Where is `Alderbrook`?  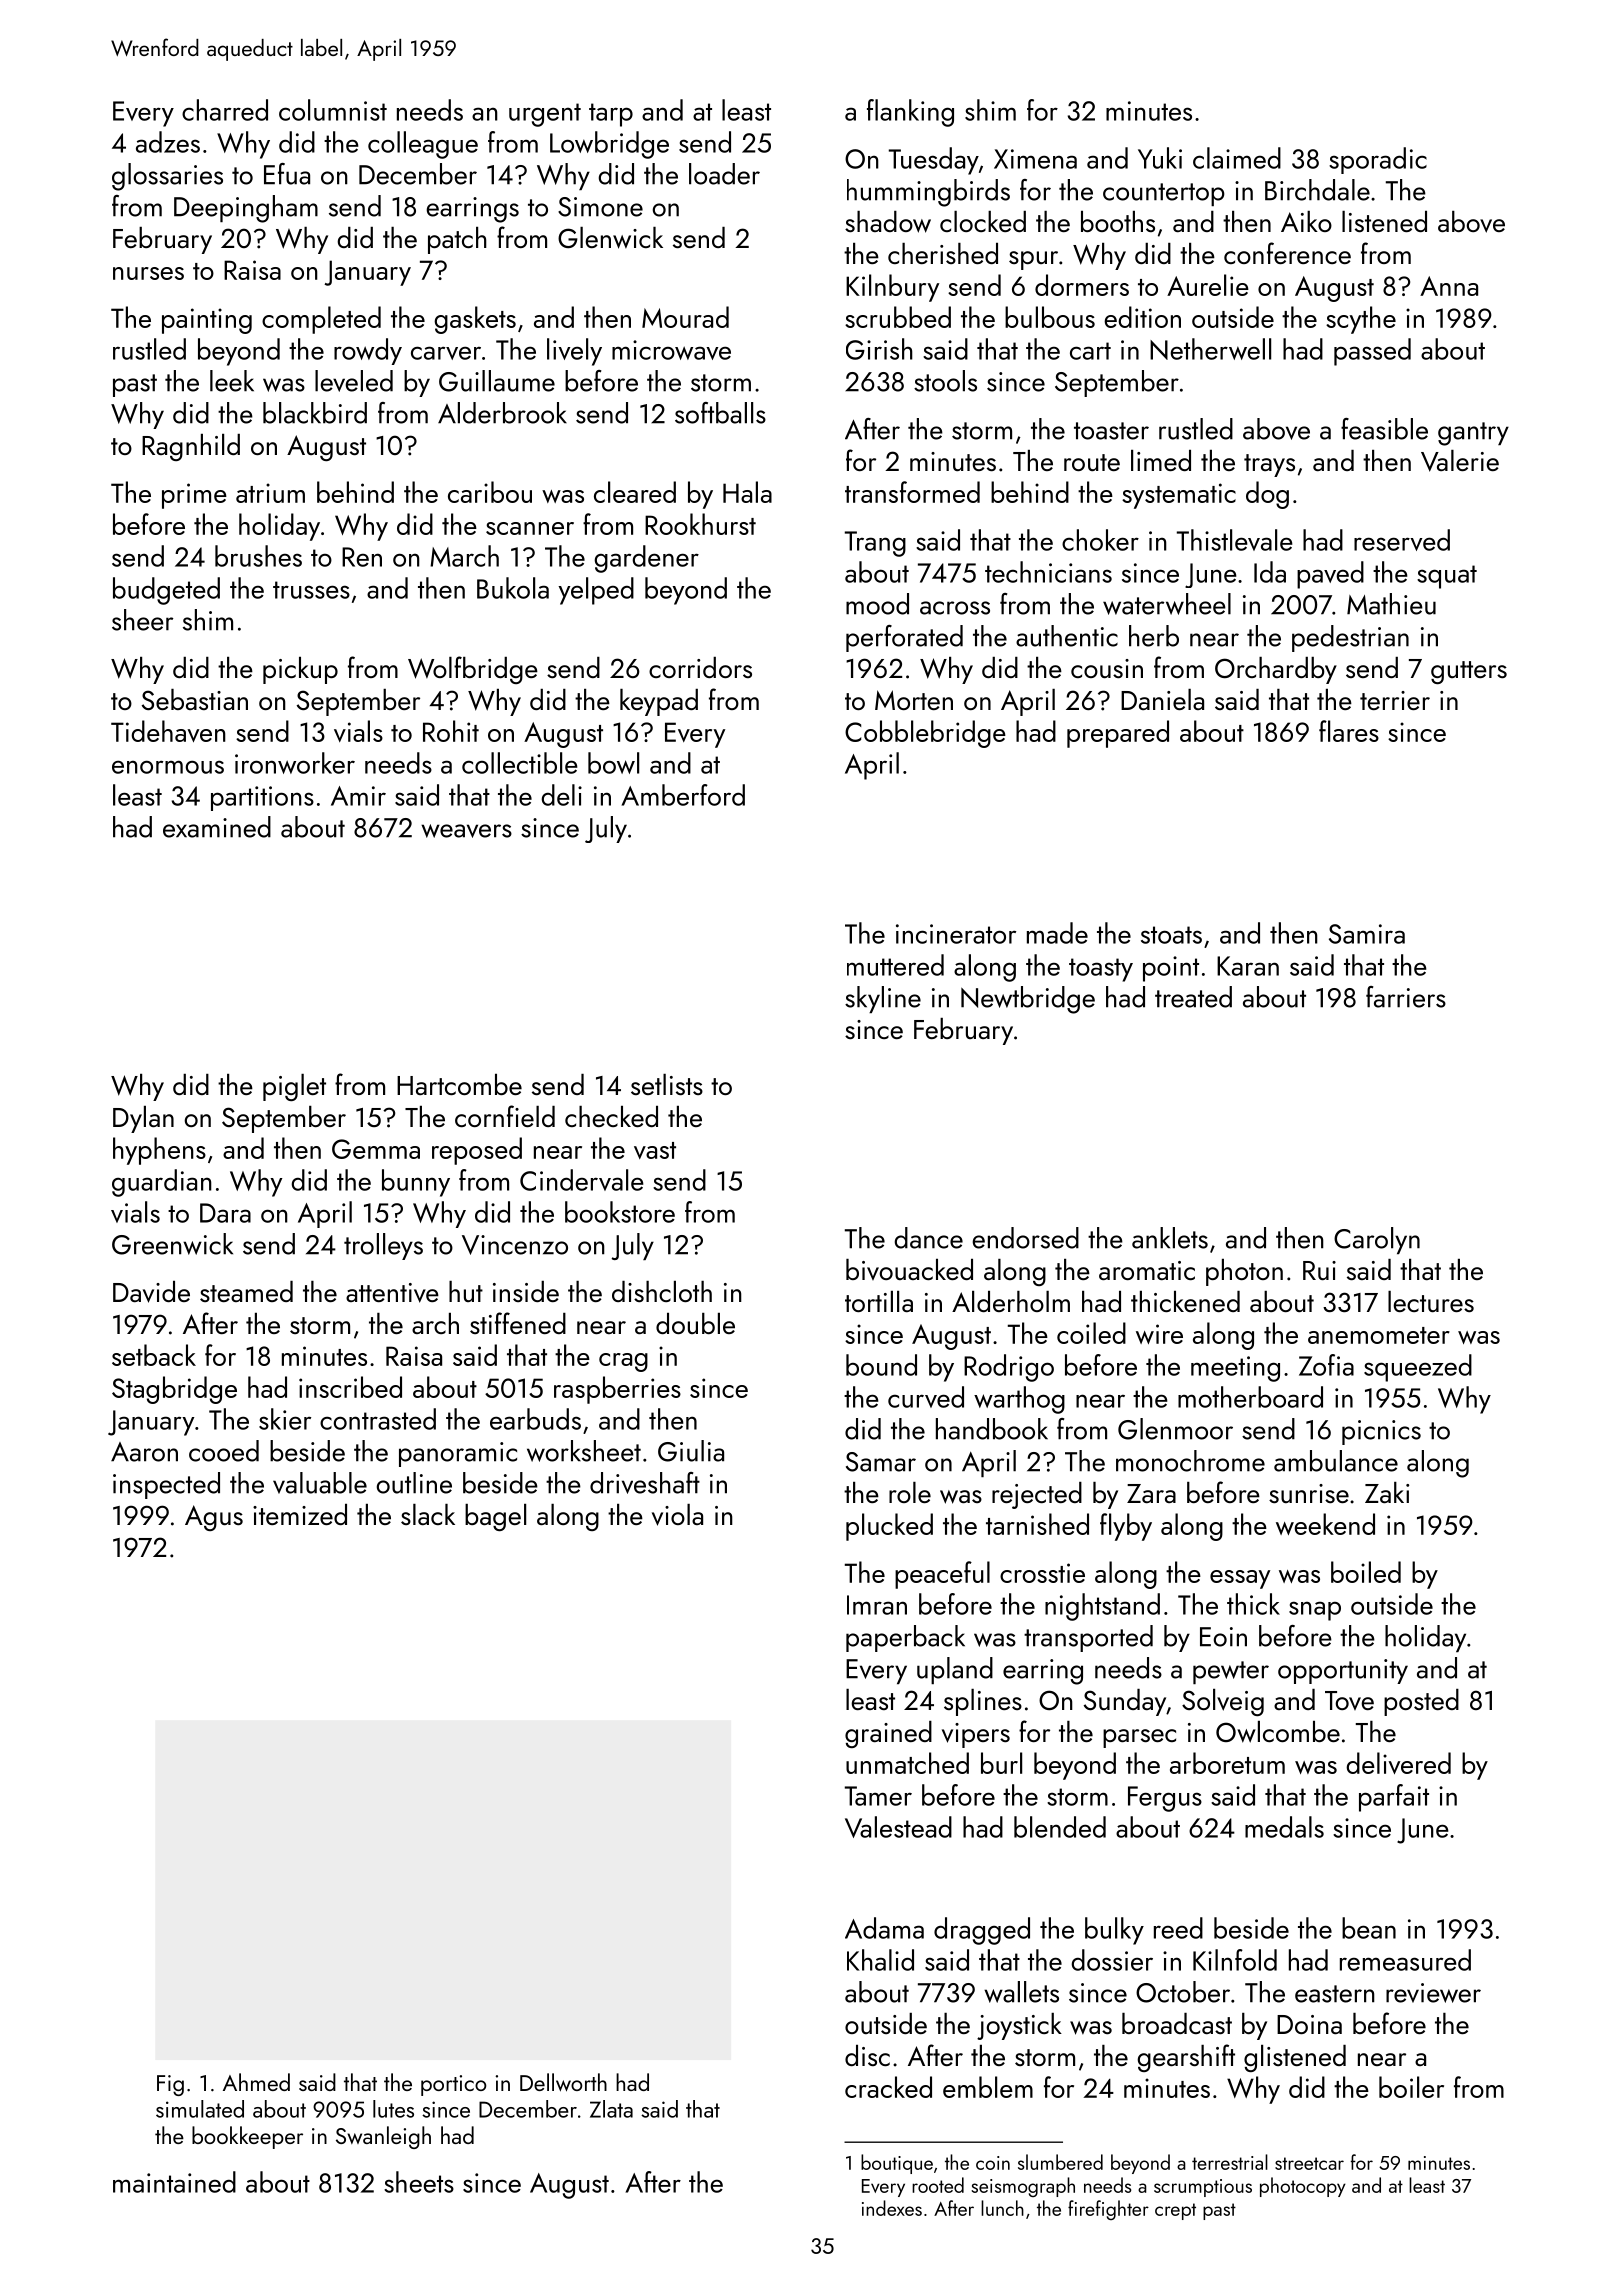
Alderbrook is located at coordinates (502, 413).
